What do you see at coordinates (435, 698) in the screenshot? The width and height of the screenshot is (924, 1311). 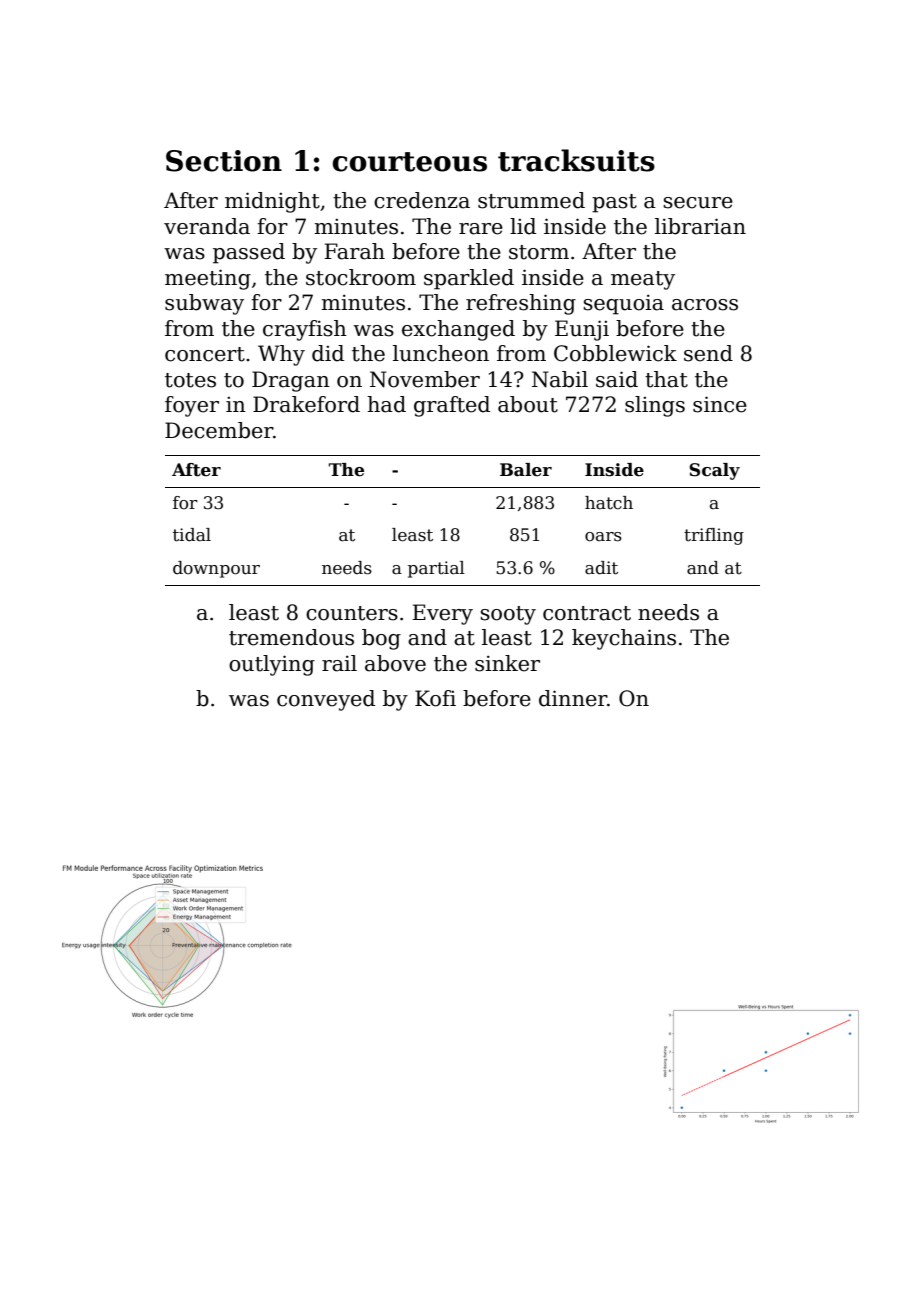 I see `Kofi` at bounding box center [435, 698].
